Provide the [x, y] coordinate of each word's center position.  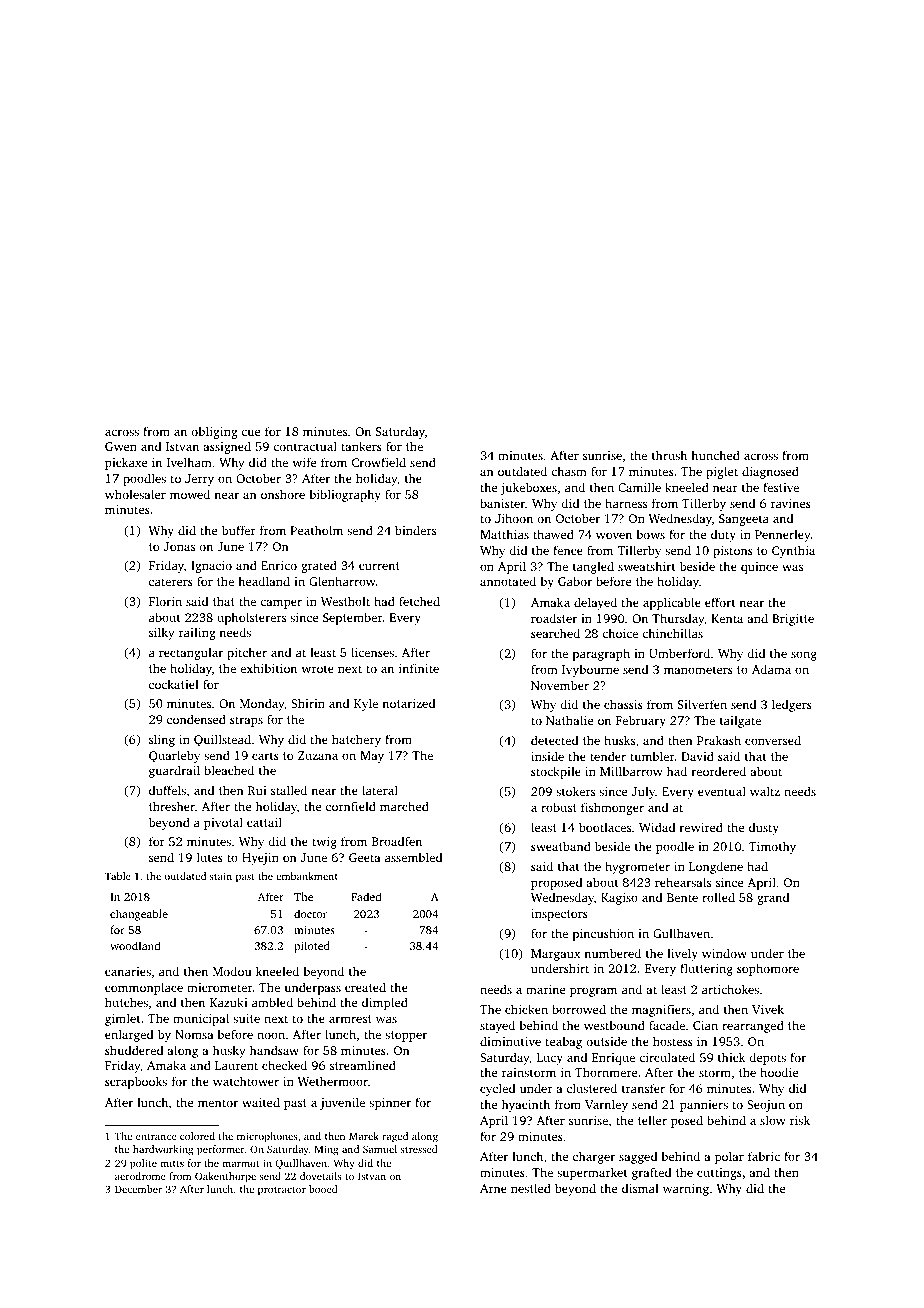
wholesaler [135, 494]
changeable [139, 915]
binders [415, 530]
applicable [672, 603]
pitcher [247, 653]
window [724, 953]
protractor [282, 1191]
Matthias [504, 534]
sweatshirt [647, 566]
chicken [526, 1009]
